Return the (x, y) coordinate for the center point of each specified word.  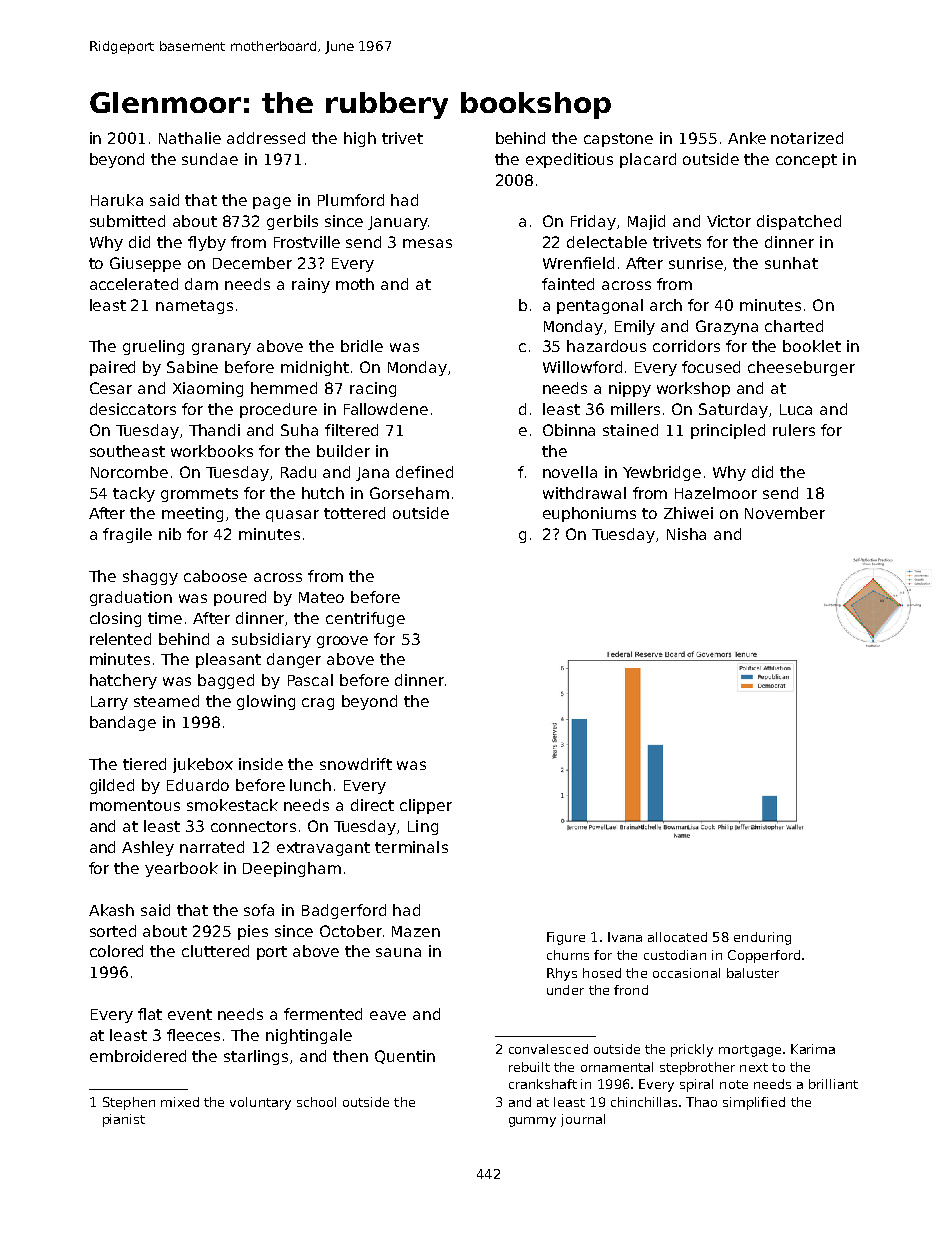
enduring (762, 938)
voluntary (260, 1103)
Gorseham (409, 493)
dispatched (799, 222)
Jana (372, 474)
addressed (266, 138)
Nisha (686, 534)
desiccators (133, 409)
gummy (532, 1122)
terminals (411, 847)
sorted (113, 931)
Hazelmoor (716, 493)
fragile (127, 535)
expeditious (569, 160)
